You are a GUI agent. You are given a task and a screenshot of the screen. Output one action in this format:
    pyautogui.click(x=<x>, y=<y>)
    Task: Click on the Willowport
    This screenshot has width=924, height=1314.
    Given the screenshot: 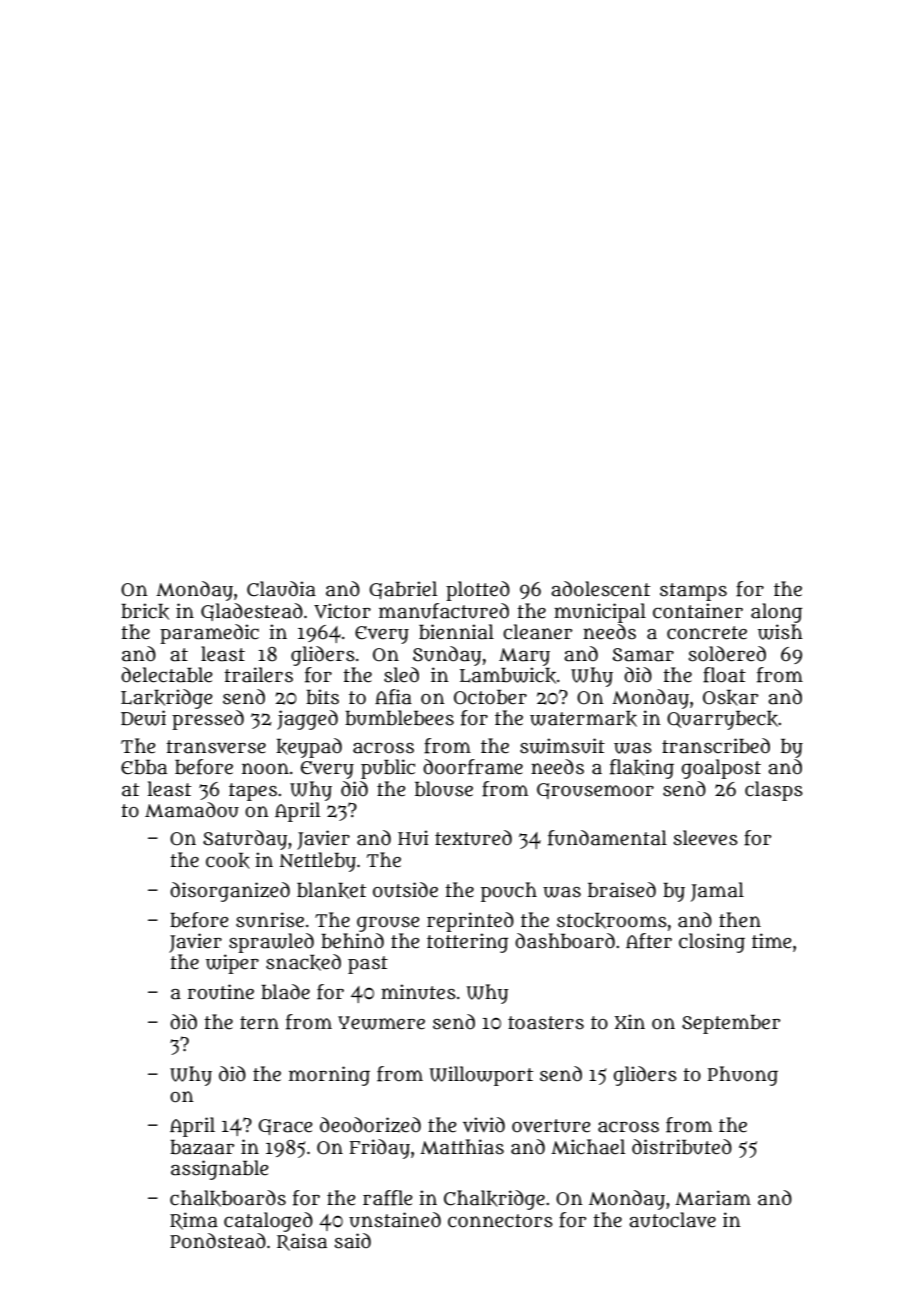 What is the action you would take?
    pyautogui.click(x=481, y=1076)
